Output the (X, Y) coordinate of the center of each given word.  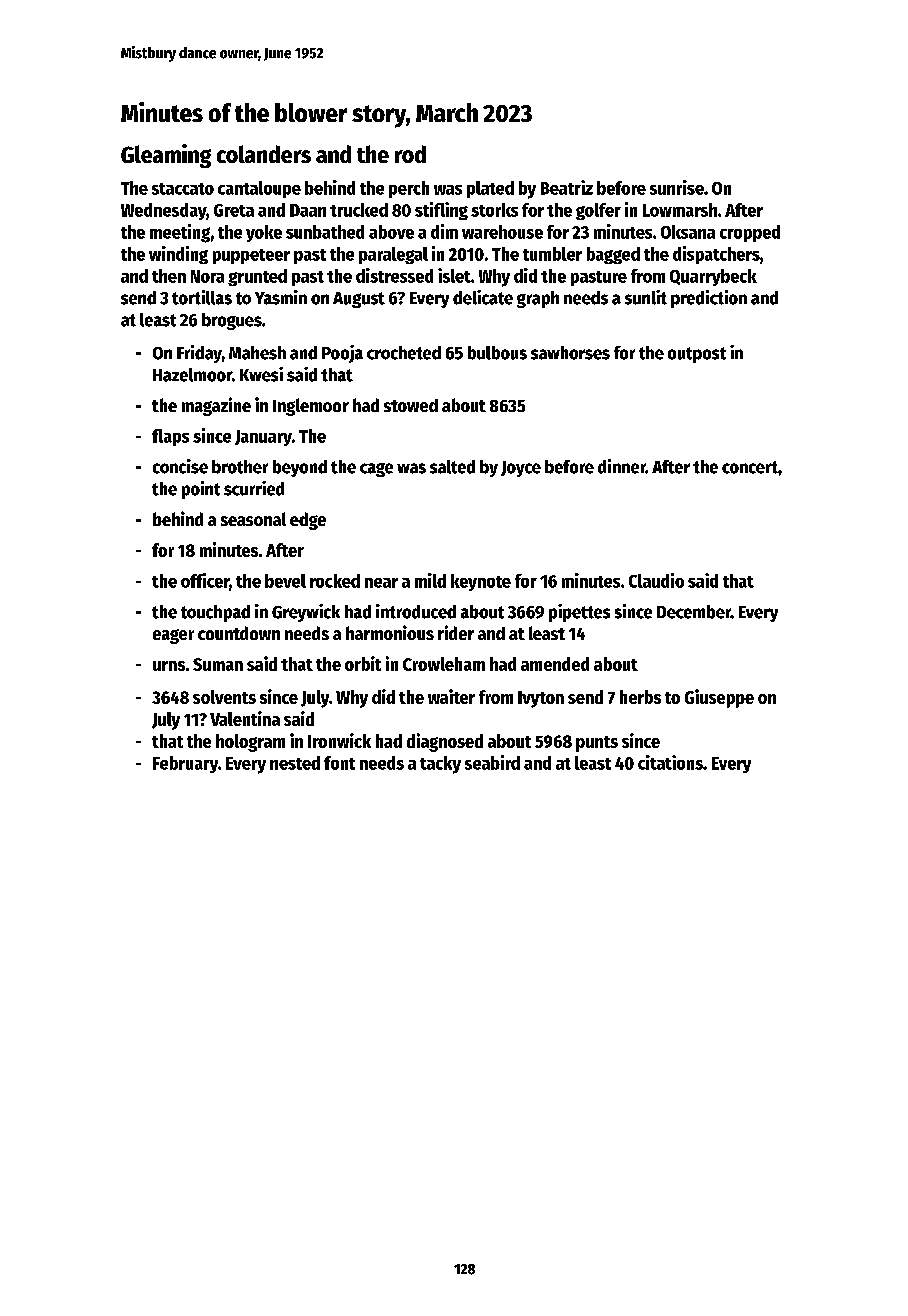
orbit (363, 663)
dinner (622, 466)
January (263, 438)
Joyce (521, 469)
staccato (183, 189)
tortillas (202, 297)
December (694, 612)
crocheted (404, 353)
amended (555, 664)
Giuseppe (719, 698)
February (185, 764)
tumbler (552, 254)
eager (173, 636)
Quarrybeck (713, 277)
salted (452, 467)
